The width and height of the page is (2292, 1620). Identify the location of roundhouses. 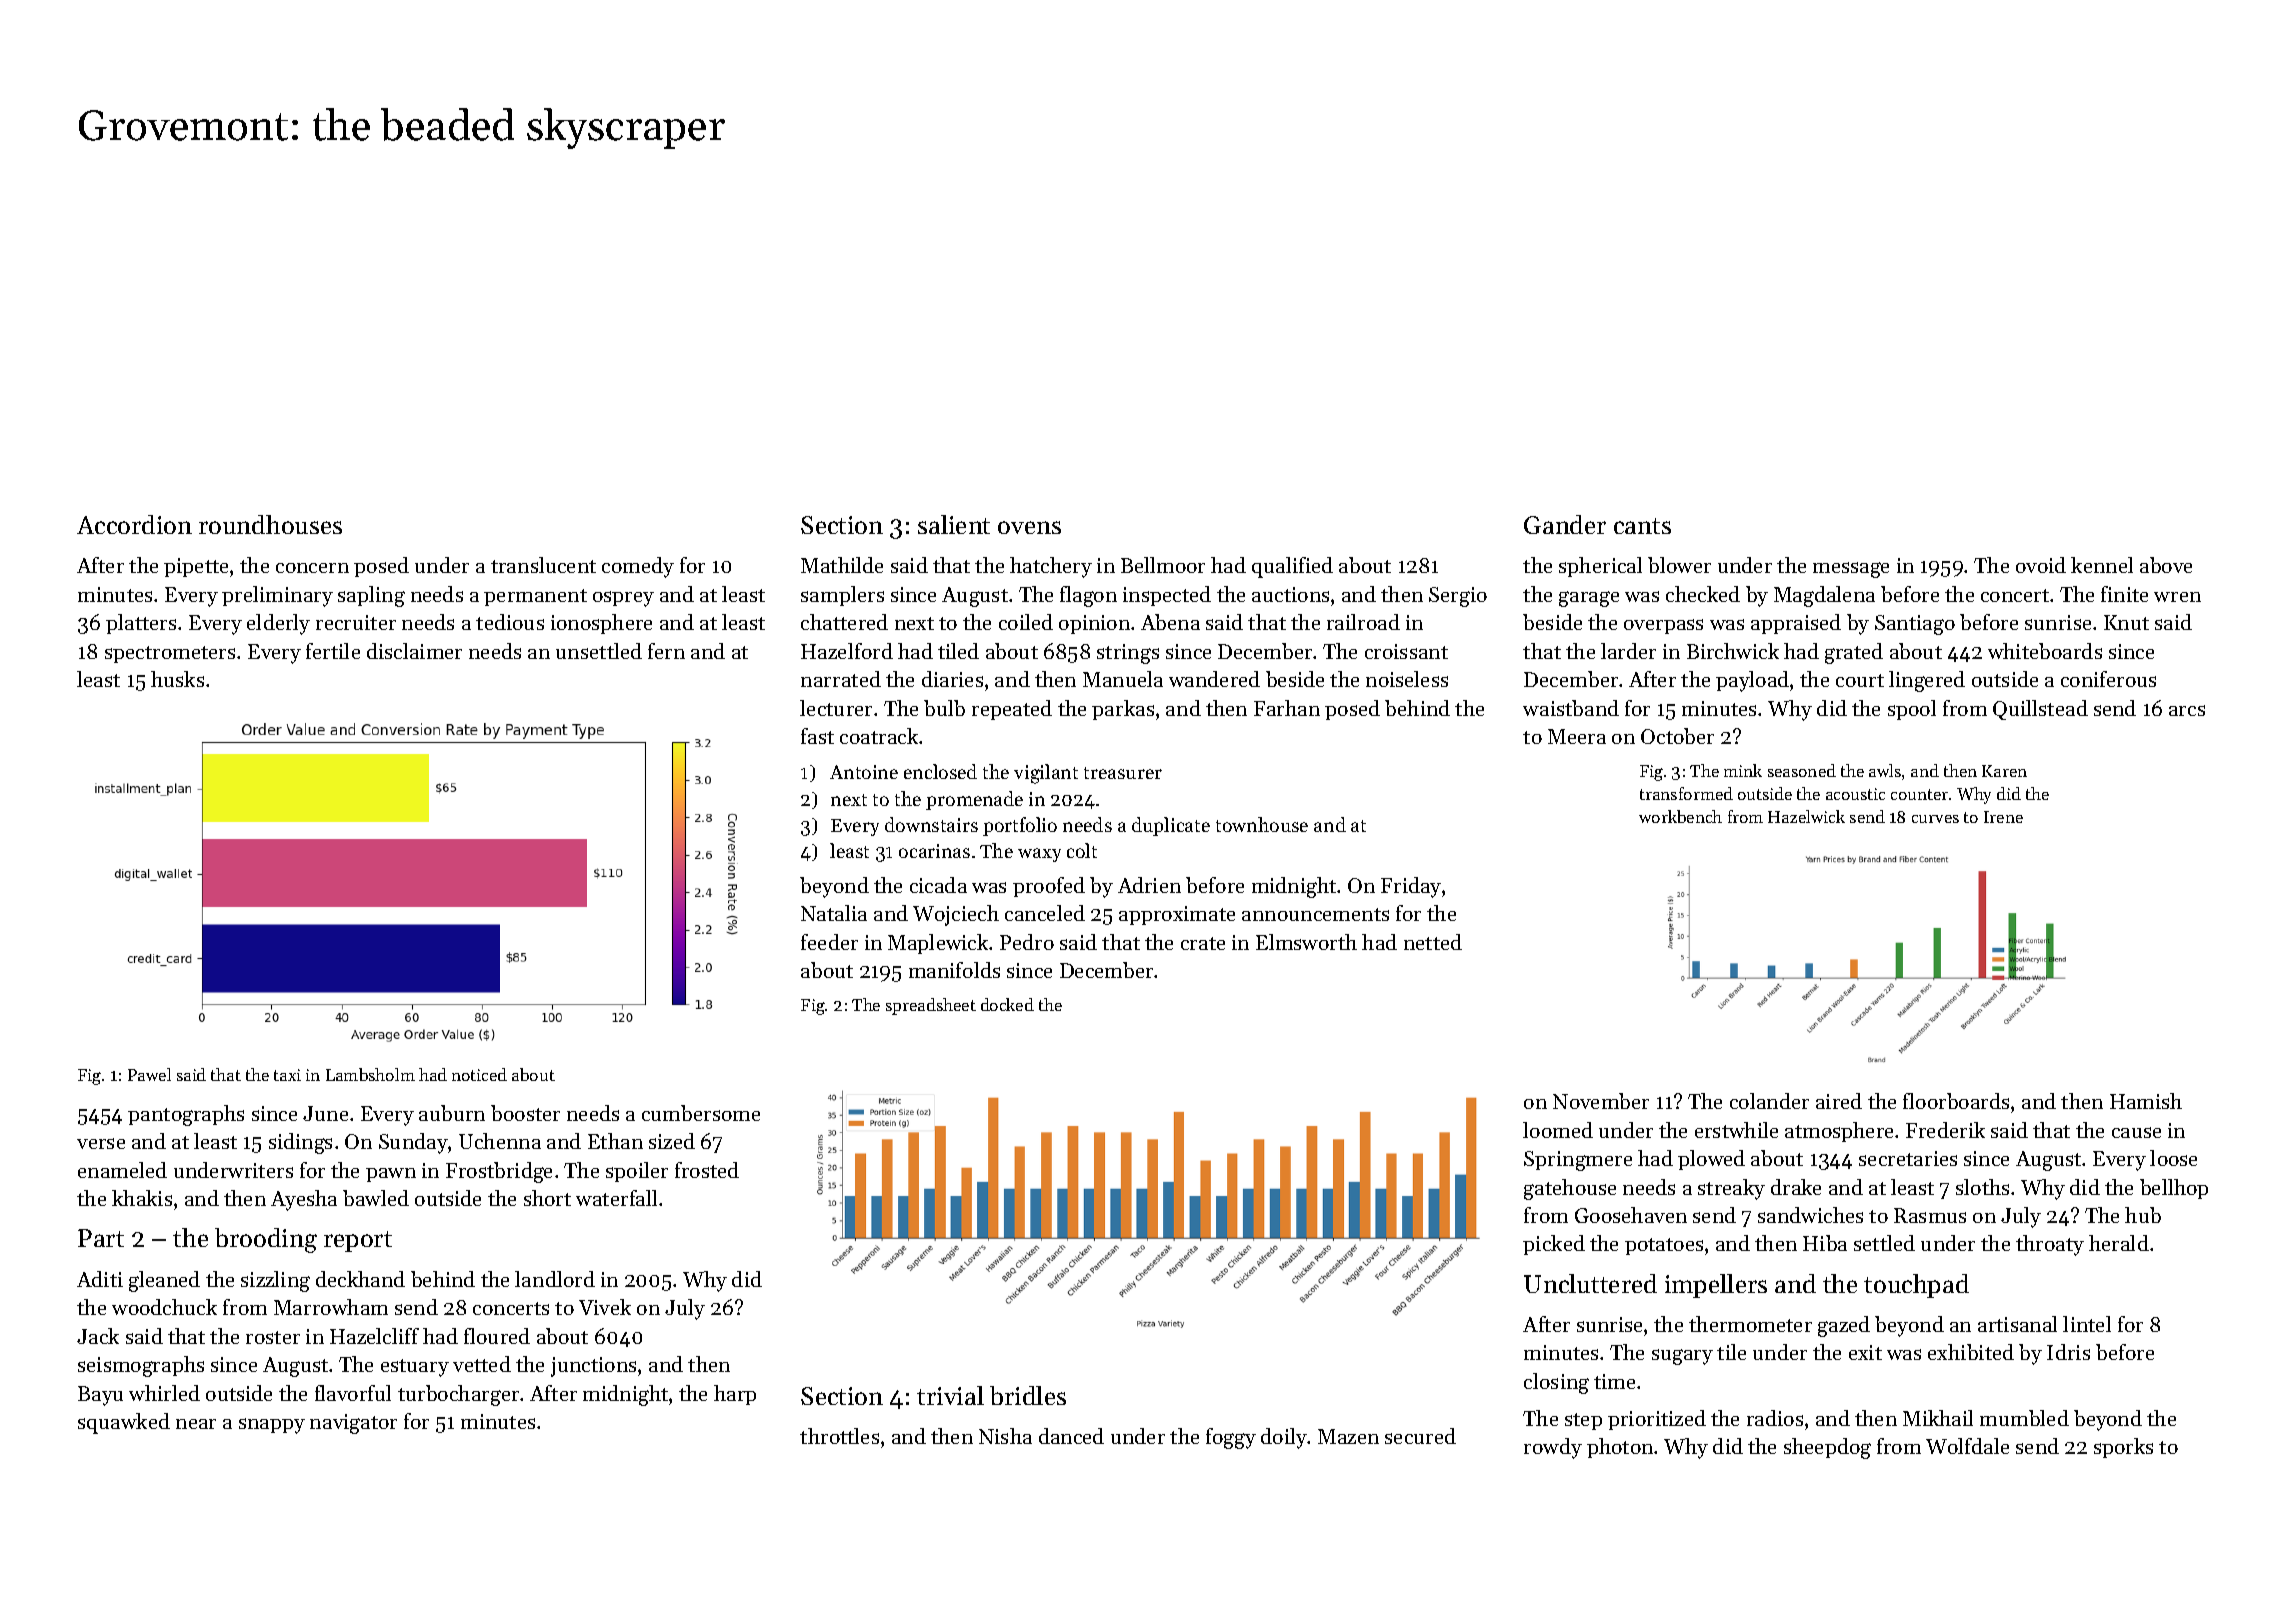
(270, 524).
